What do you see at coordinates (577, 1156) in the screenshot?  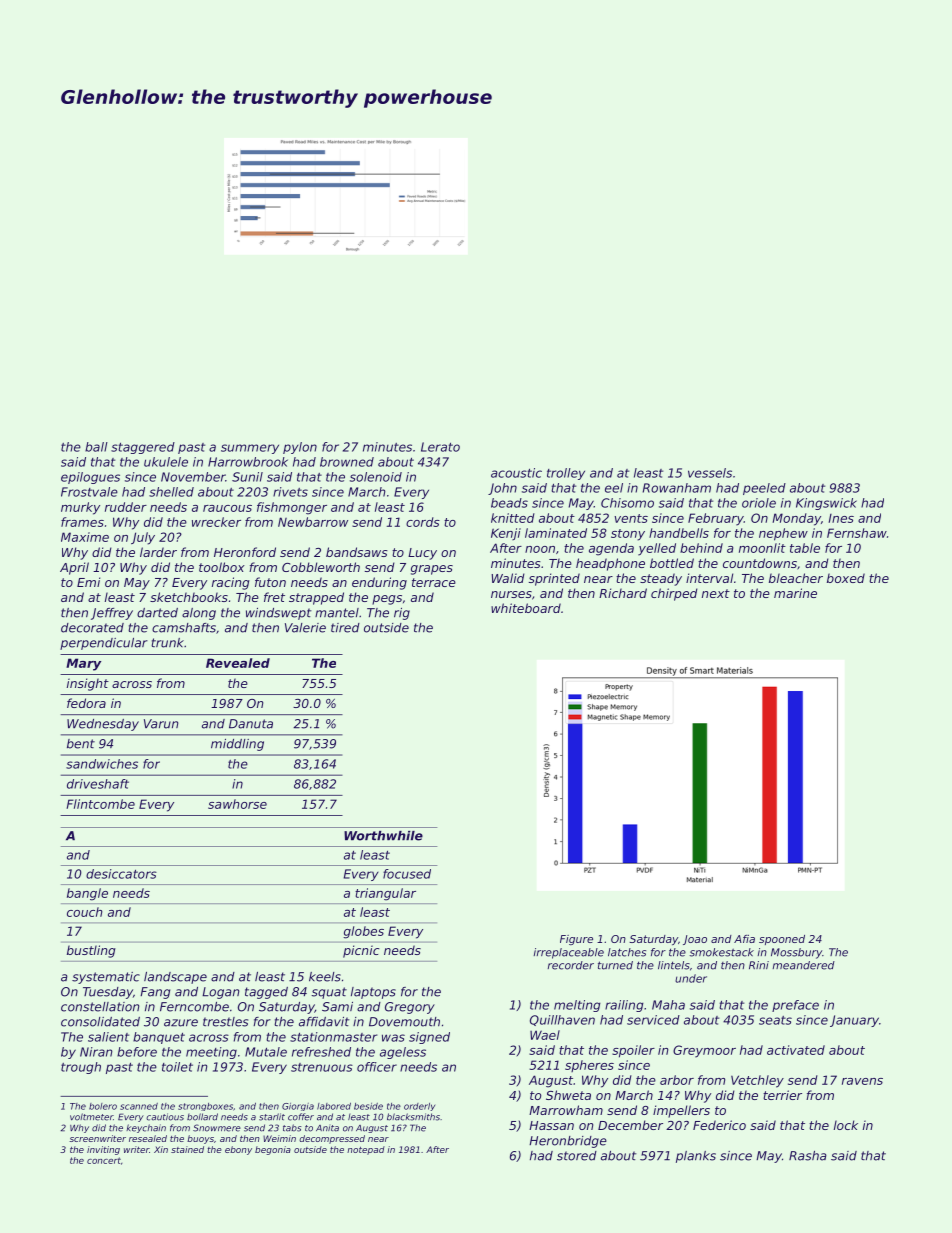 I see `stored` at bounding box center [577, 1156].
